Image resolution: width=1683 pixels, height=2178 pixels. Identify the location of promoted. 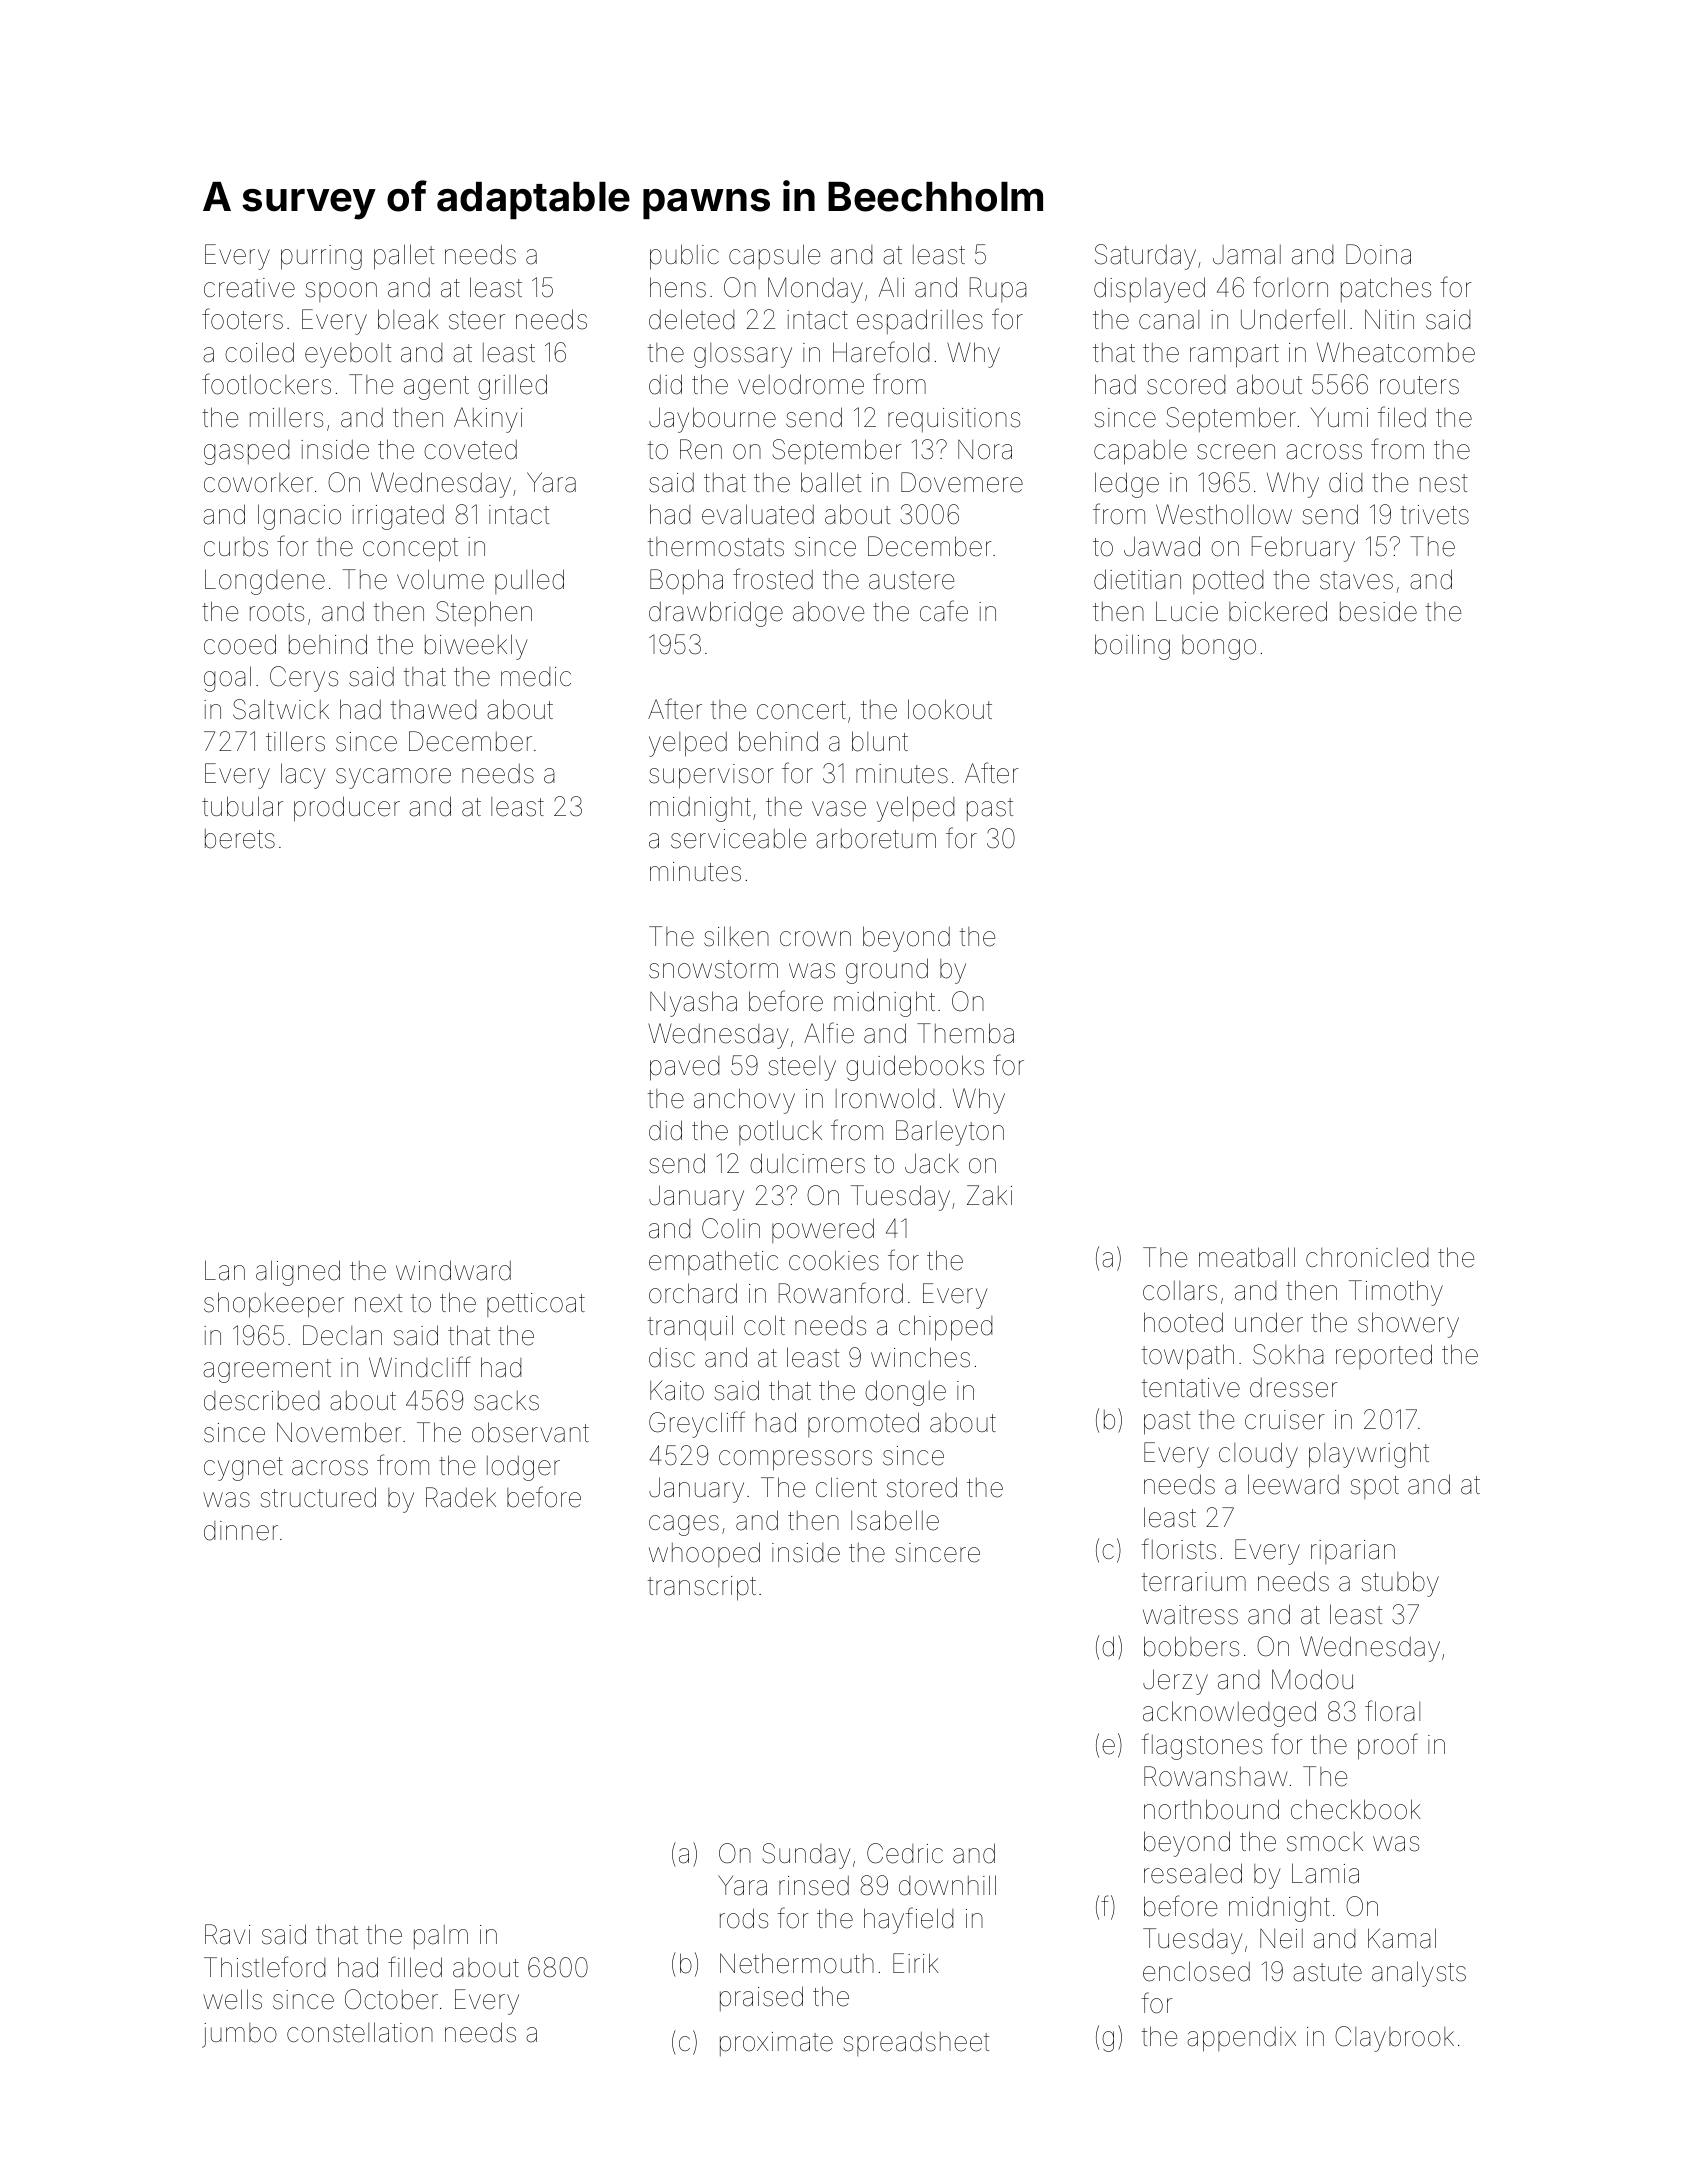
(863, 1424).
